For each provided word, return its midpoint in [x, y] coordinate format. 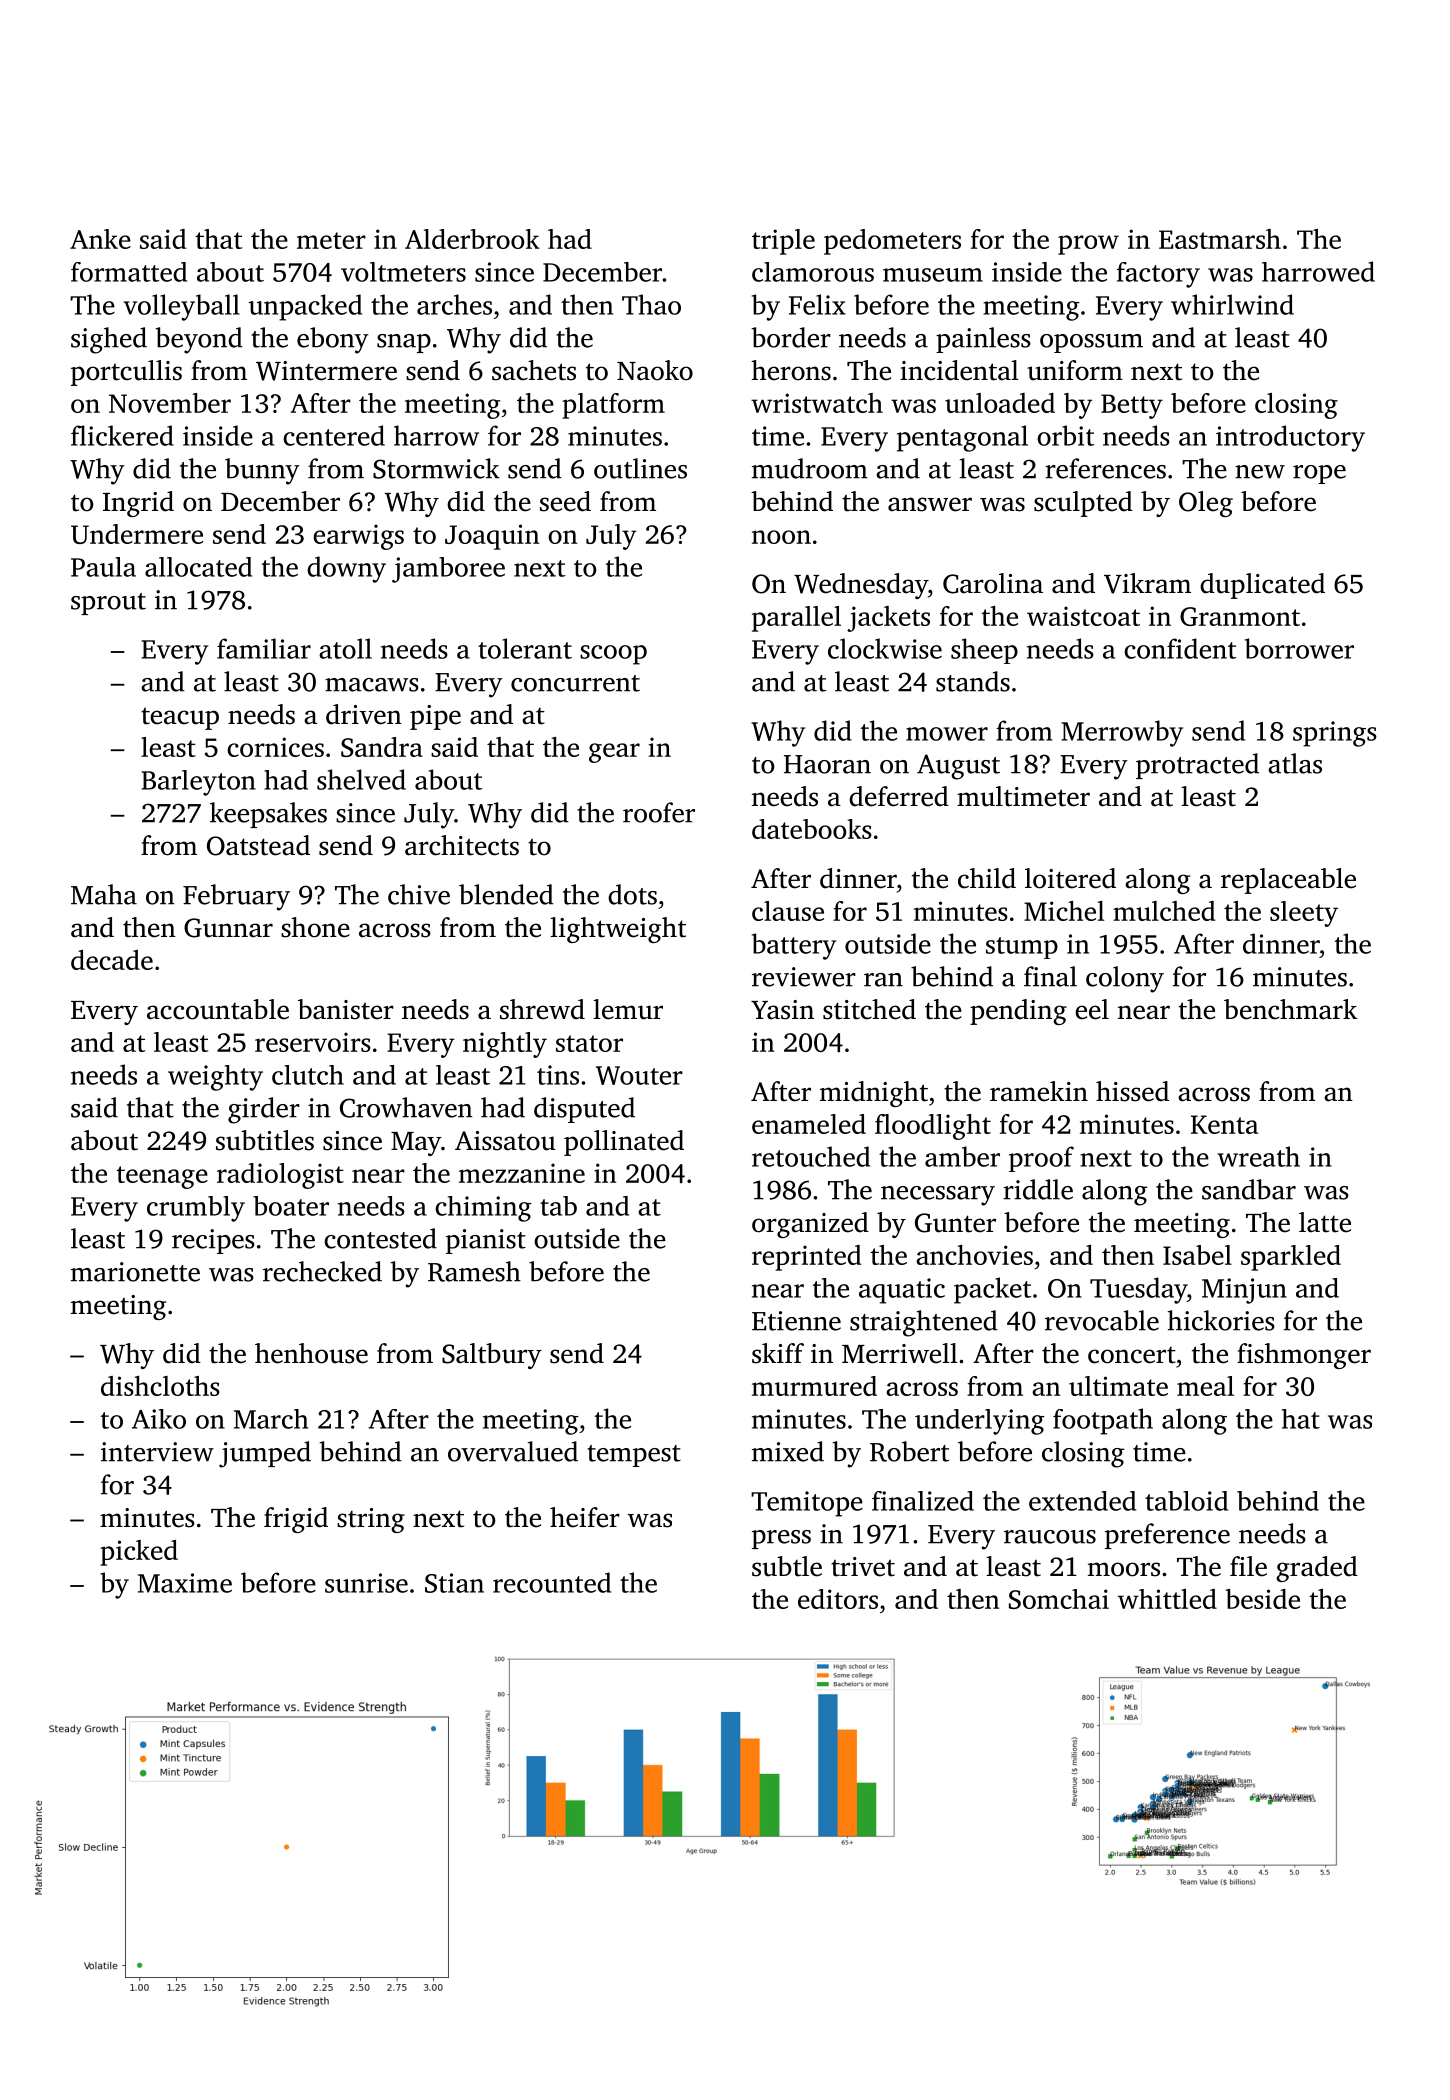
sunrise [366, 1583]
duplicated [1262, 586]
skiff [778, 1353]
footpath [1103, 1421]
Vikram [1147, 583]
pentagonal [962, 438]
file [1248, 1566]
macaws [372, 685]
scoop [613, 655]
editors [838, 1599]
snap [404, 343]
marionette [135, 1272]
